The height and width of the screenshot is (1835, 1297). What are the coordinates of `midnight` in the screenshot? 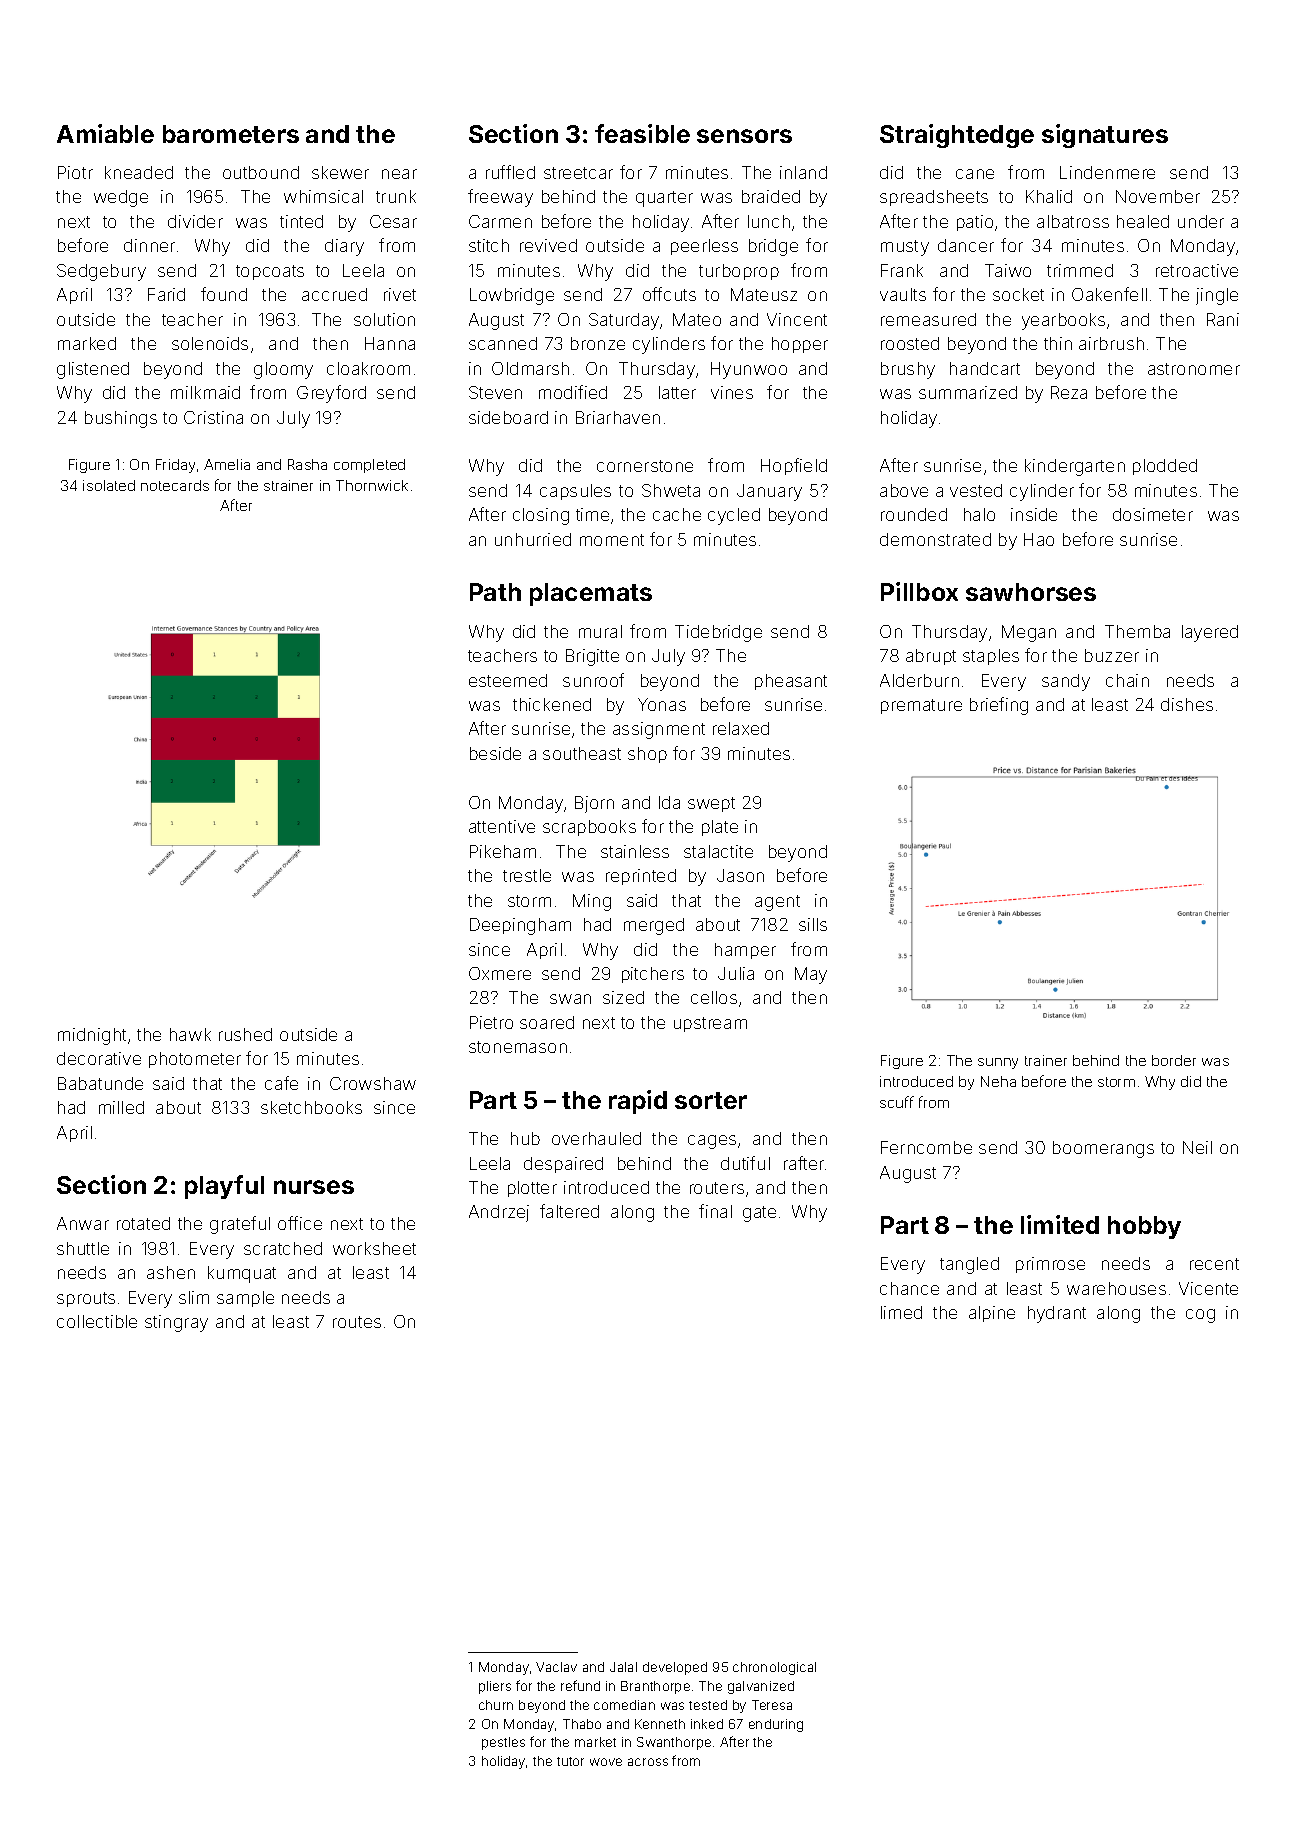 It's located at (92, 1036).
